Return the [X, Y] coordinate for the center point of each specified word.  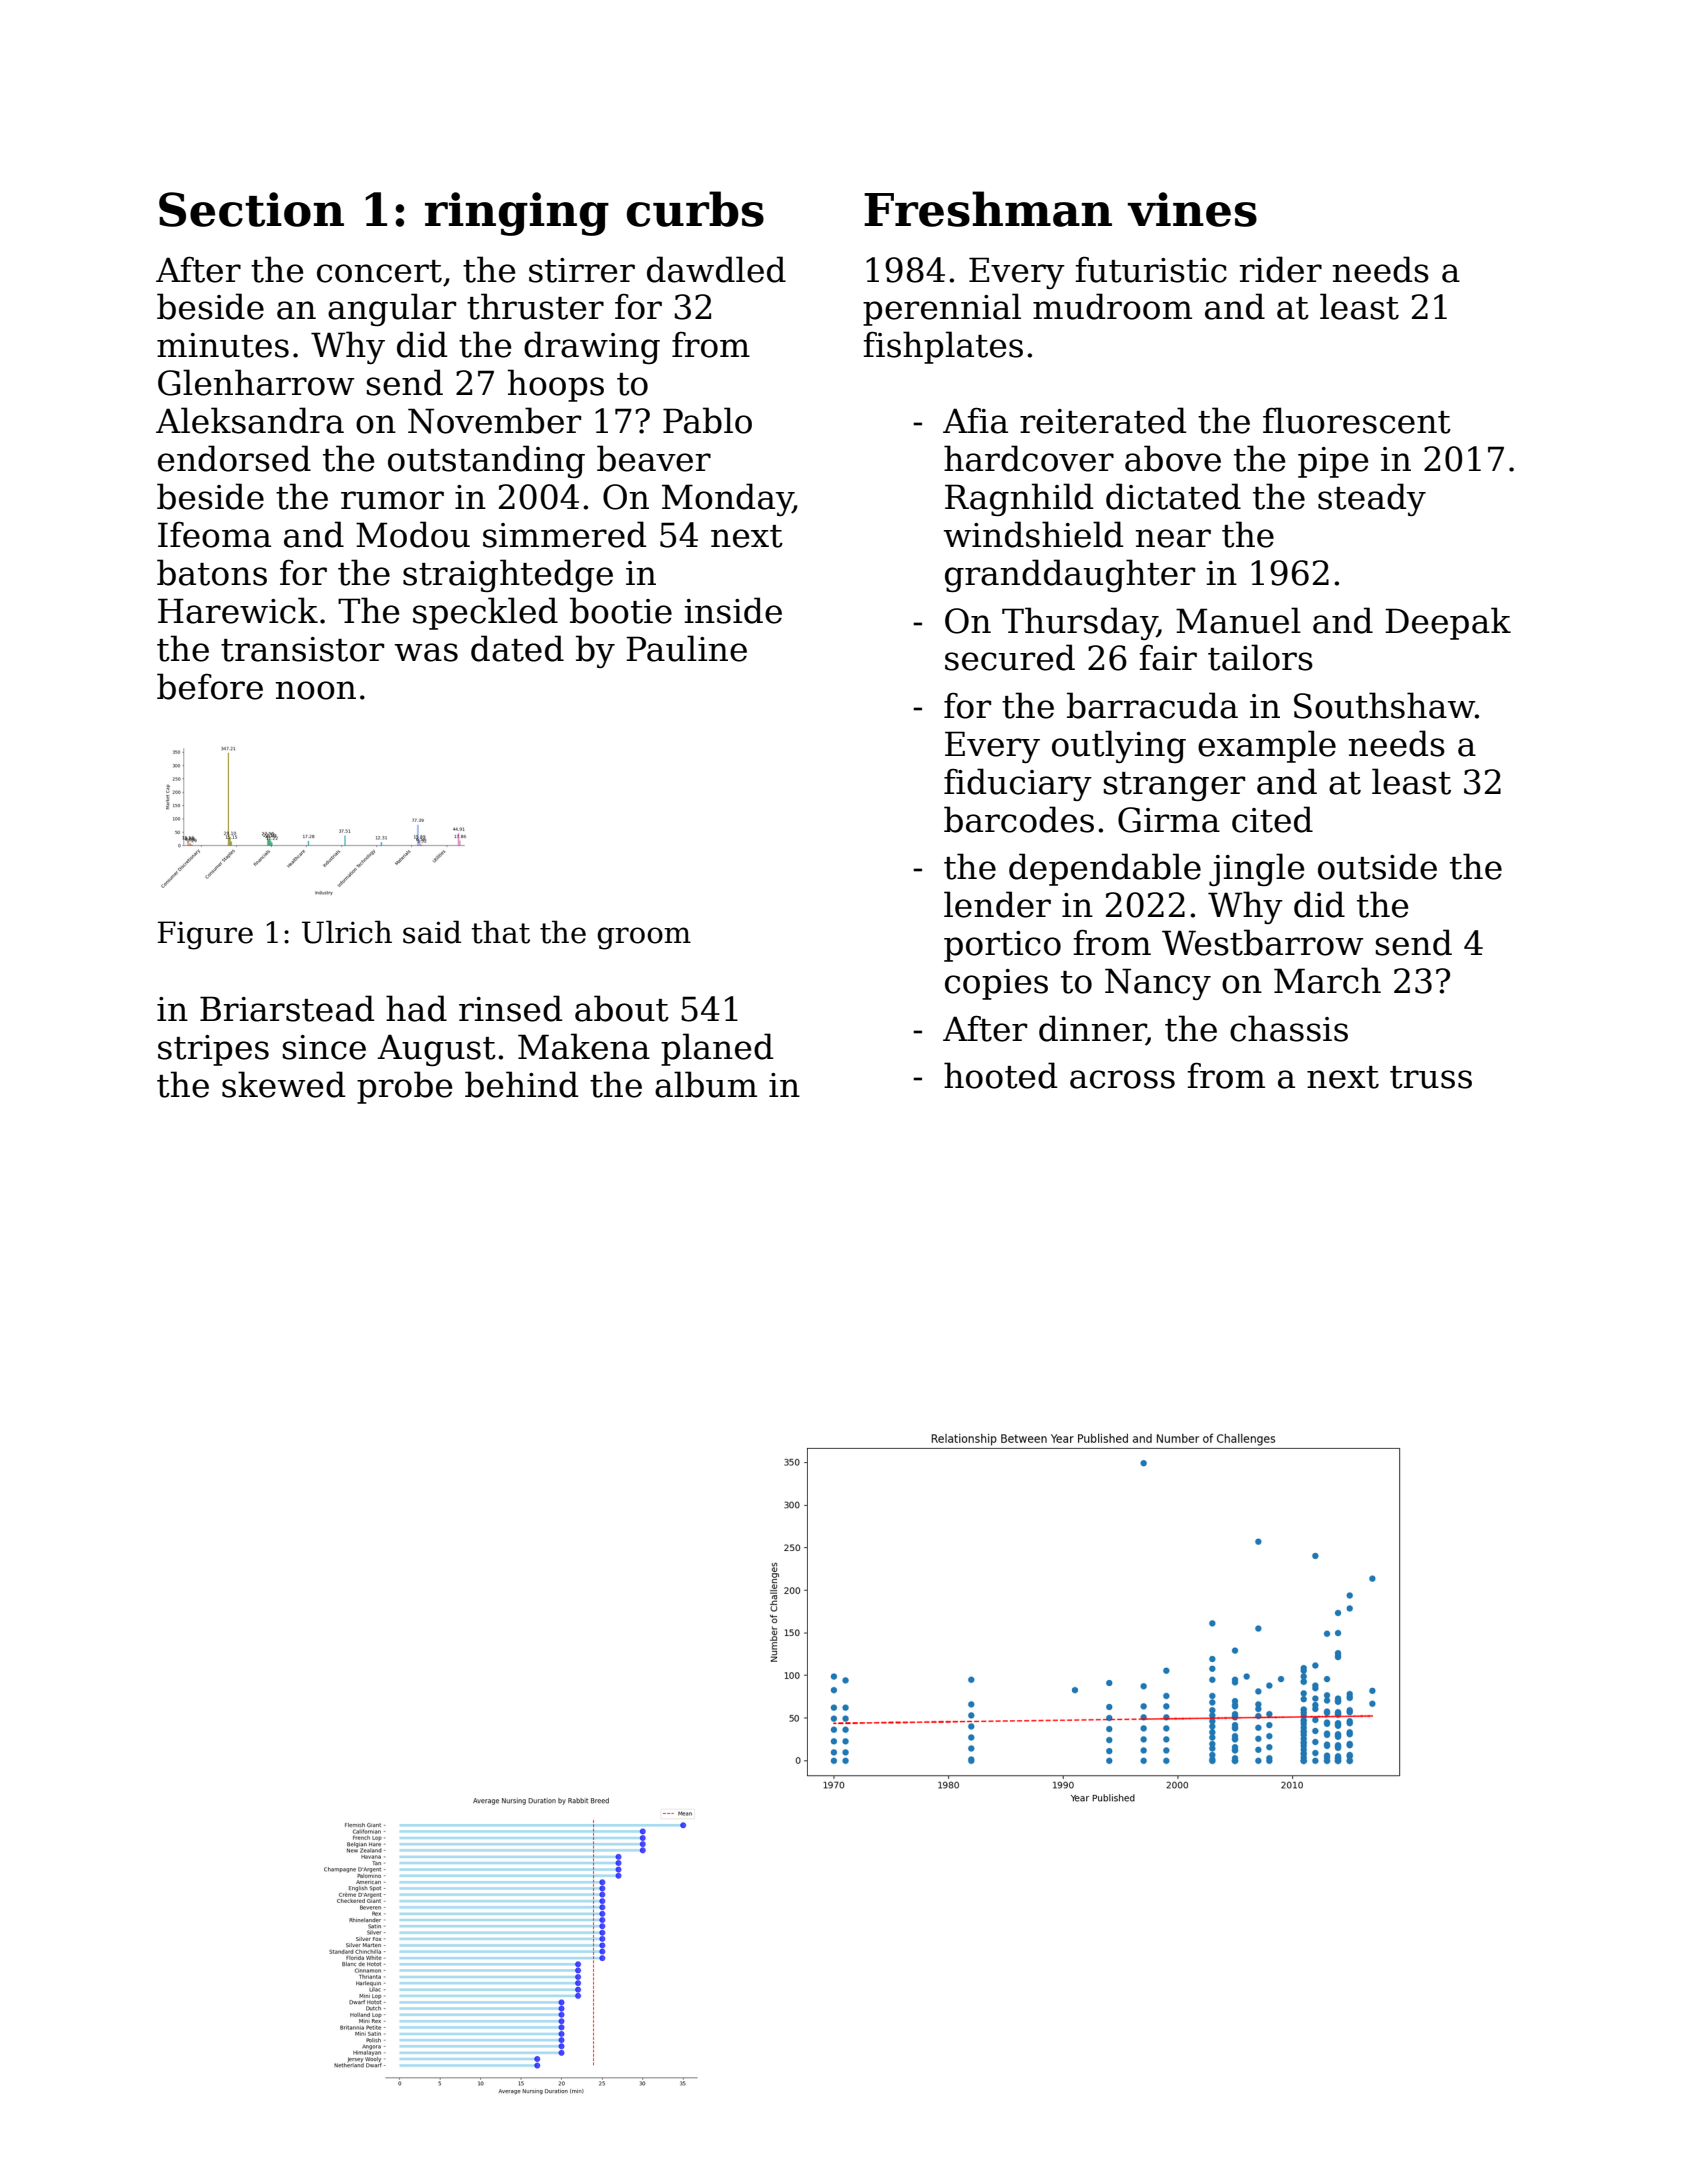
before [210, 686]
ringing [517, 214]
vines [1192, 209]
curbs [695, 209]
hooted [1001, 1075]
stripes [213, 1050]
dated [517, 648]
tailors [1260, 657]
